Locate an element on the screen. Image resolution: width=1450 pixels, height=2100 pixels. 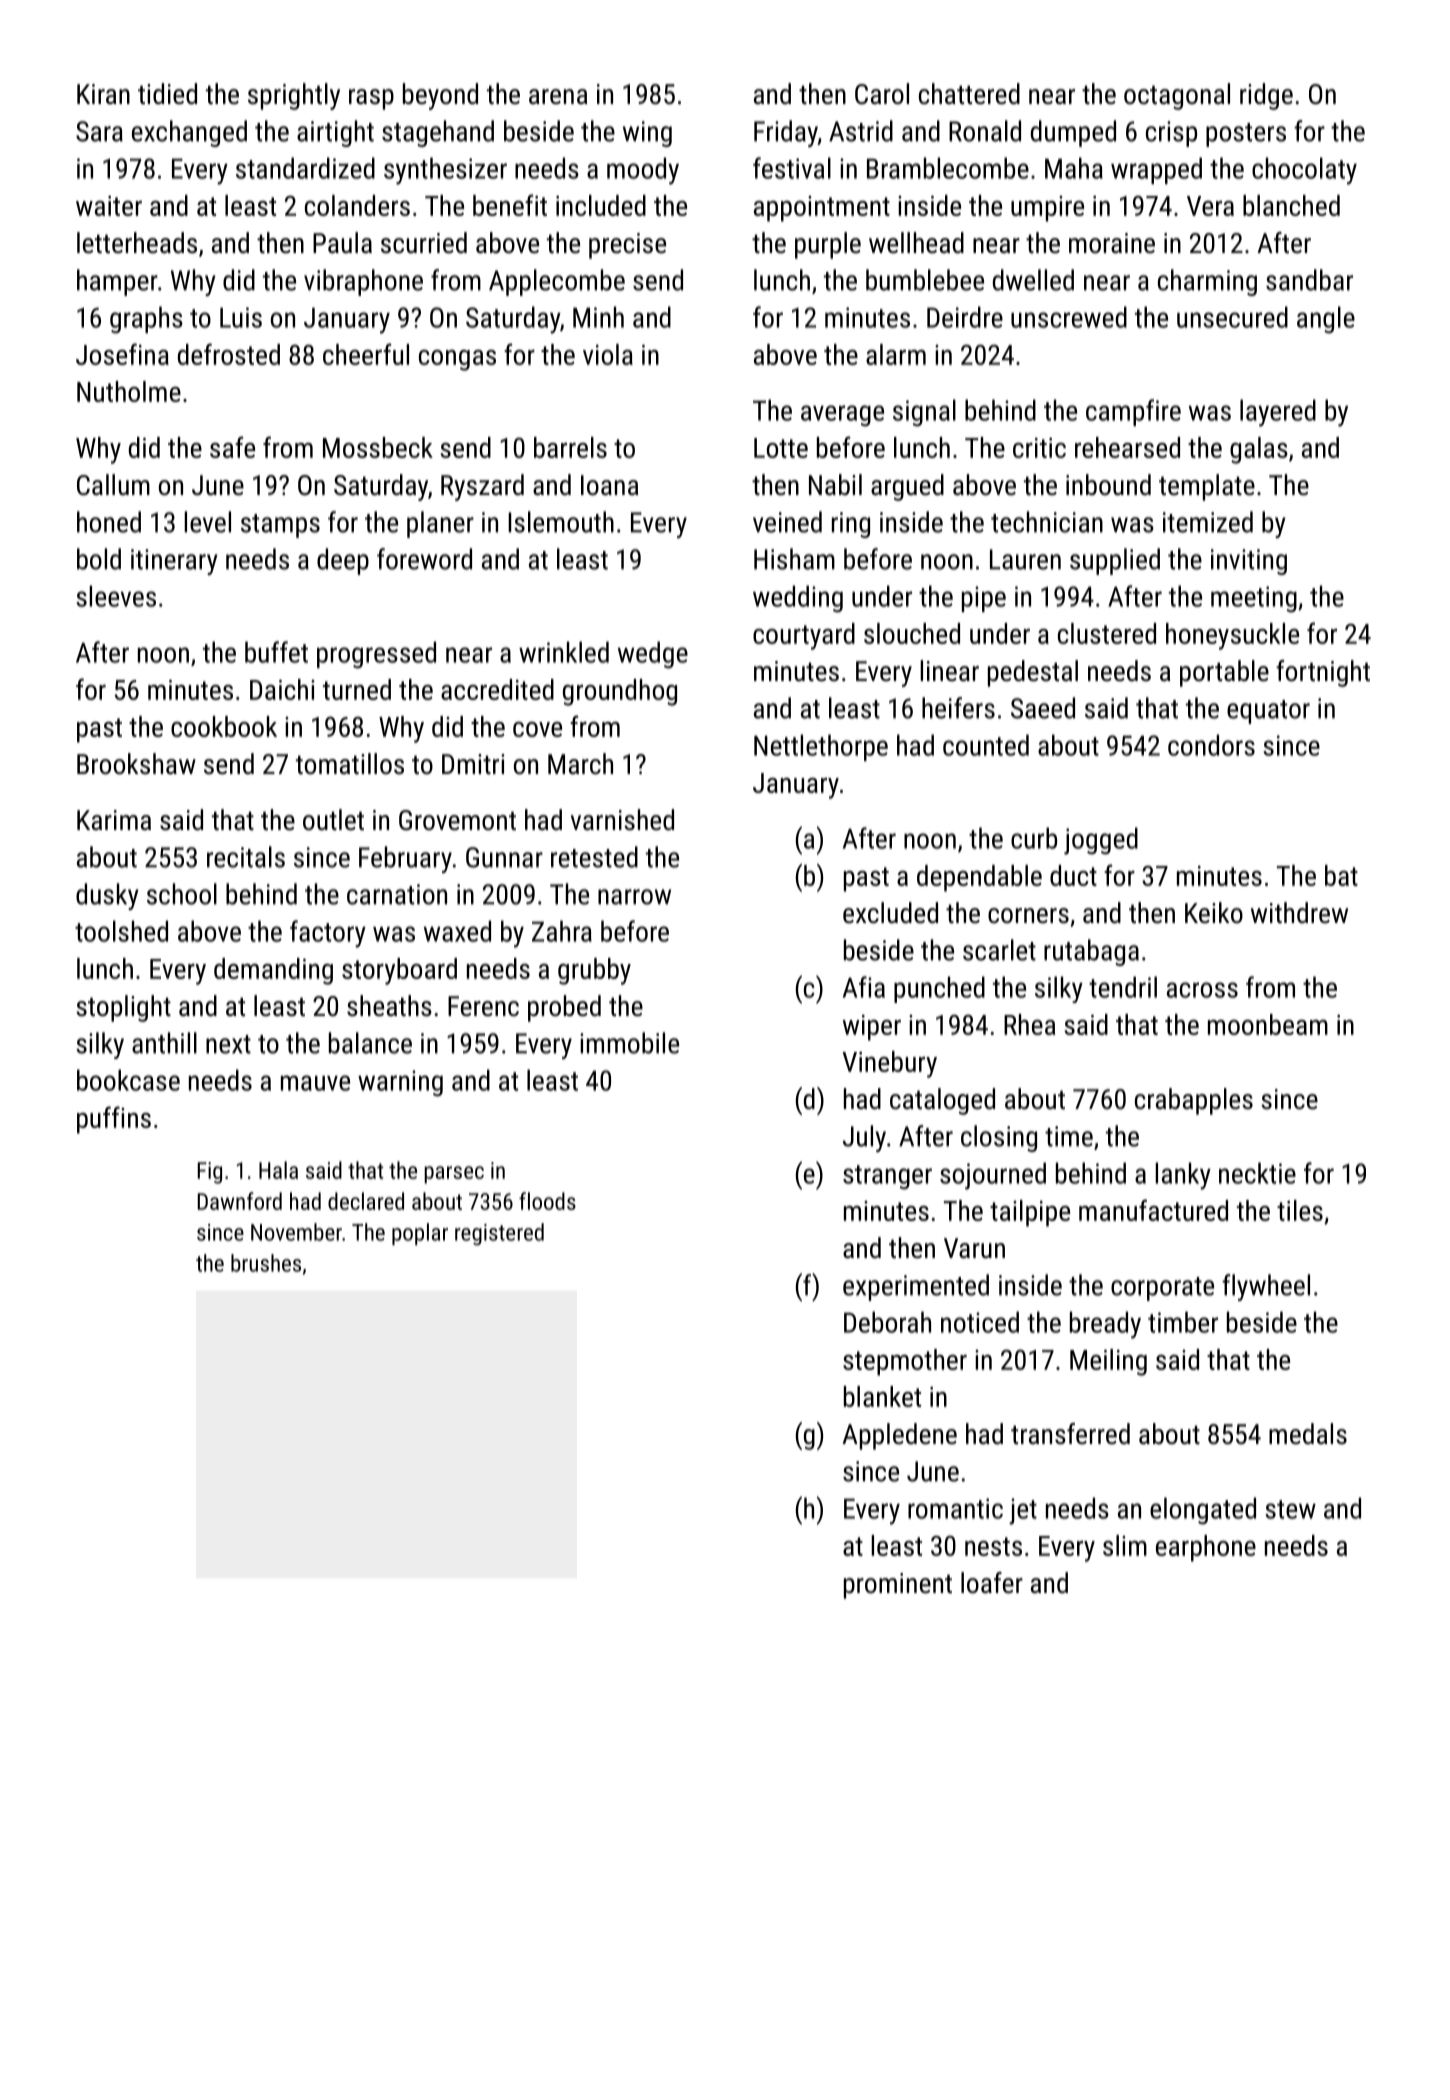
honed is located at coordinates (109, 522).
